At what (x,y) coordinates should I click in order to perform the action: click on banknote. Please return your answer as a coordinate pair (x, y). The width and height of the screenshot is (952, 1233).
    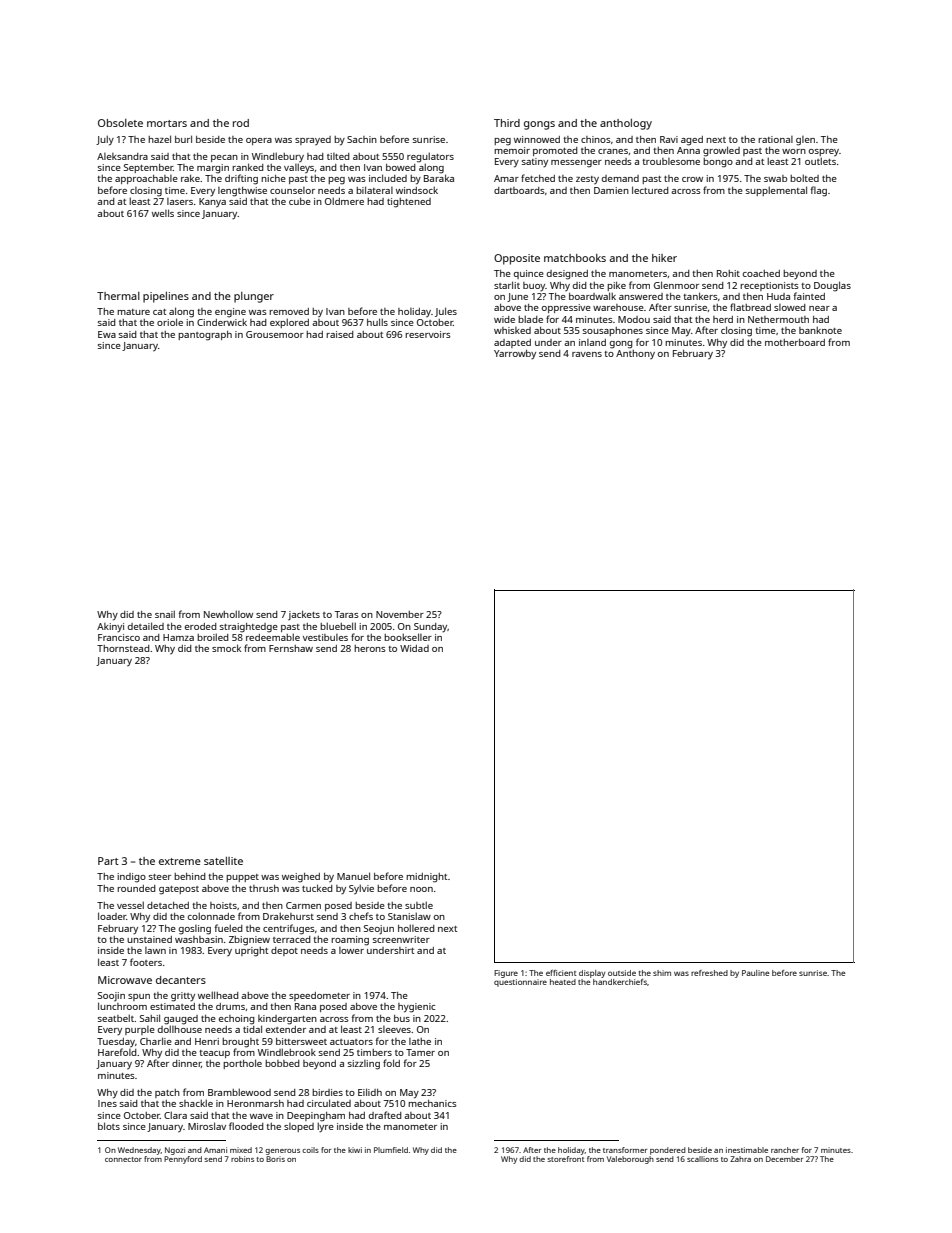
    Looking at the image, I should click on (820, 330).
